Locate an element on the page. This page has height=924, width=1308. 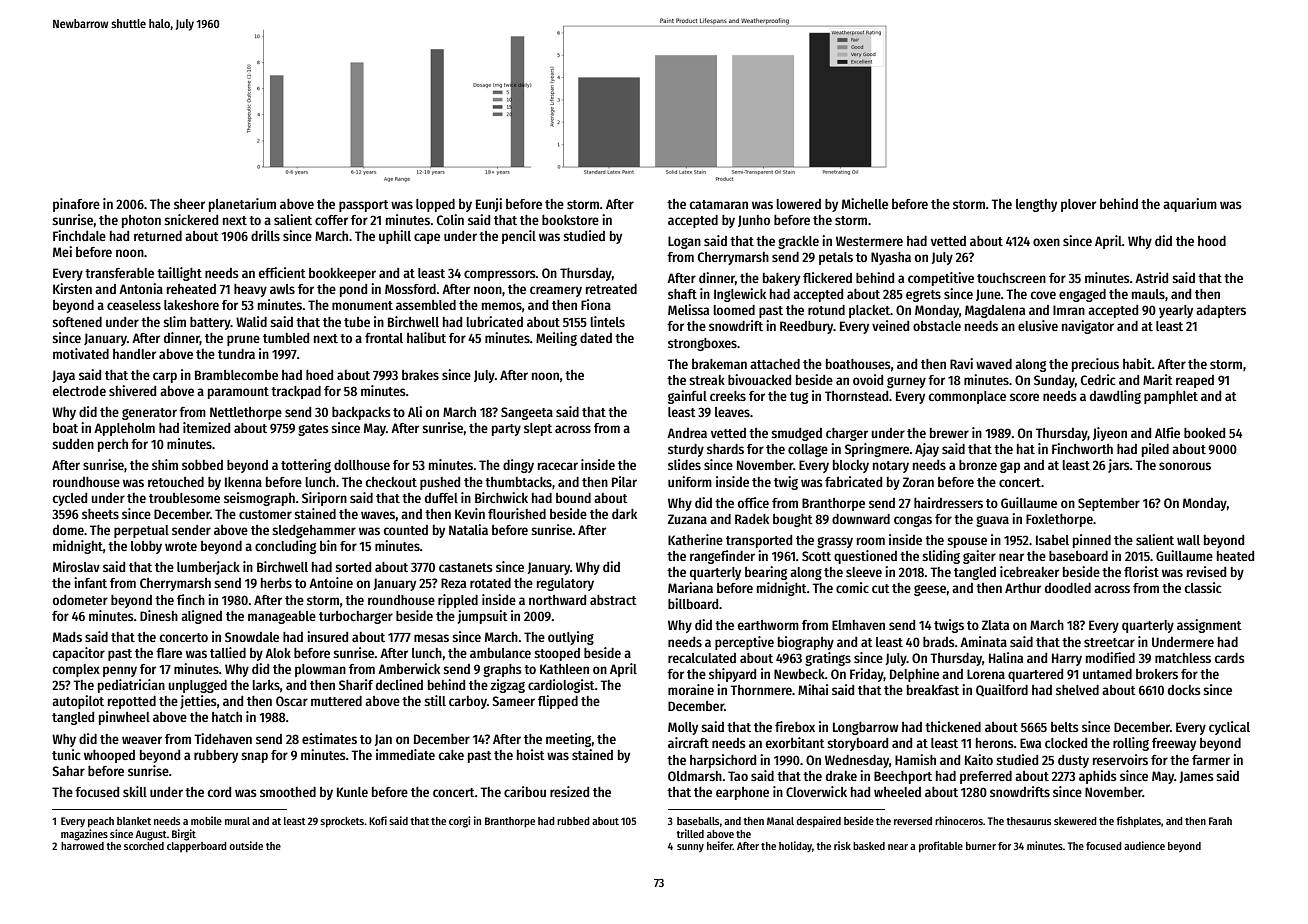
Halina is located at coordinates (1006, 657).
